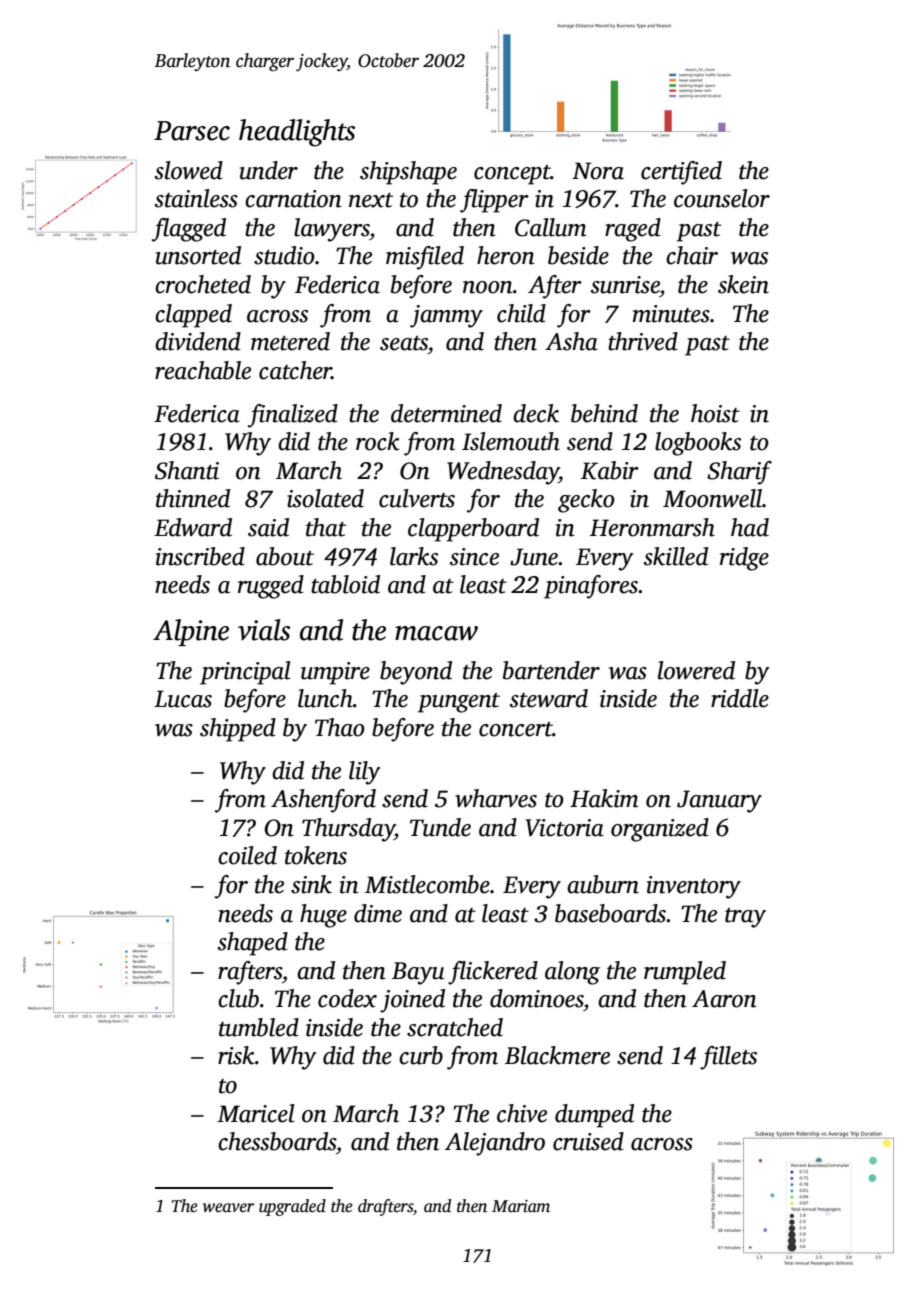 The width and height of the page is (924, 1311). I want to click on baseboards, so click(610, 913).
